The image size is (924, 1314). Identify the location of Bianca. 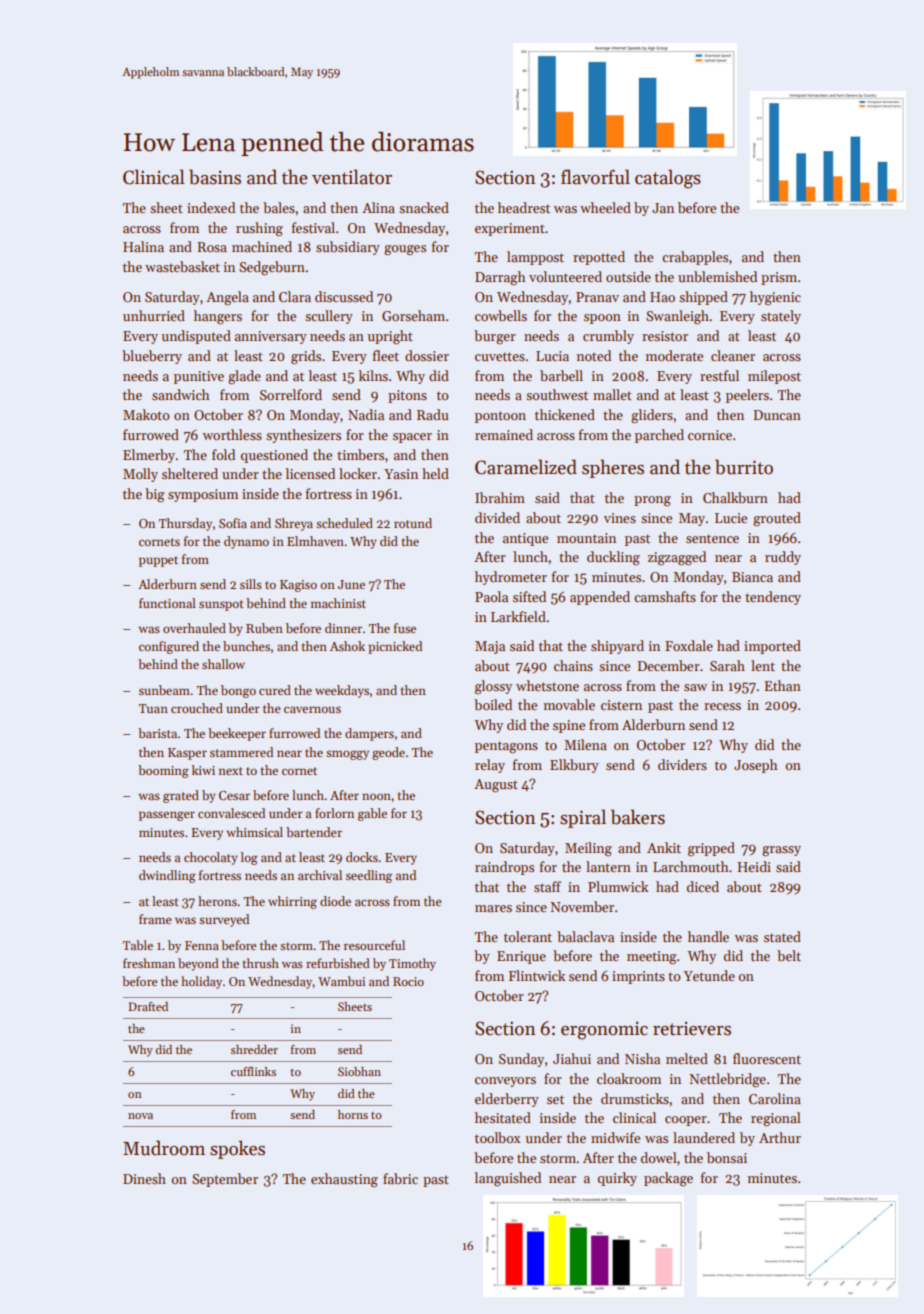
(752, 577).
